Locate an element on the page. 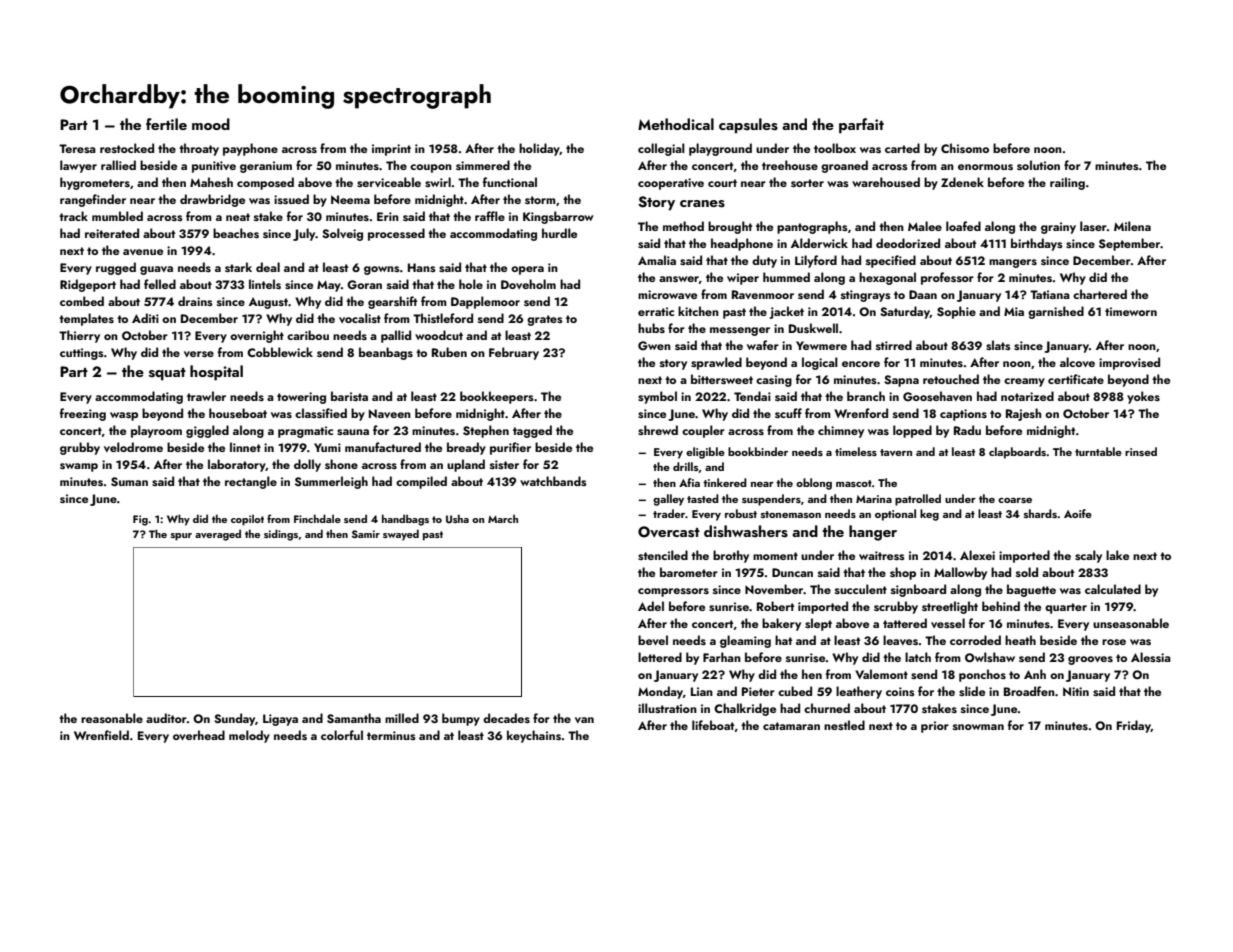 The height and width of the document is (952, 1233). kitchen is located at coordinates (698, 311).
